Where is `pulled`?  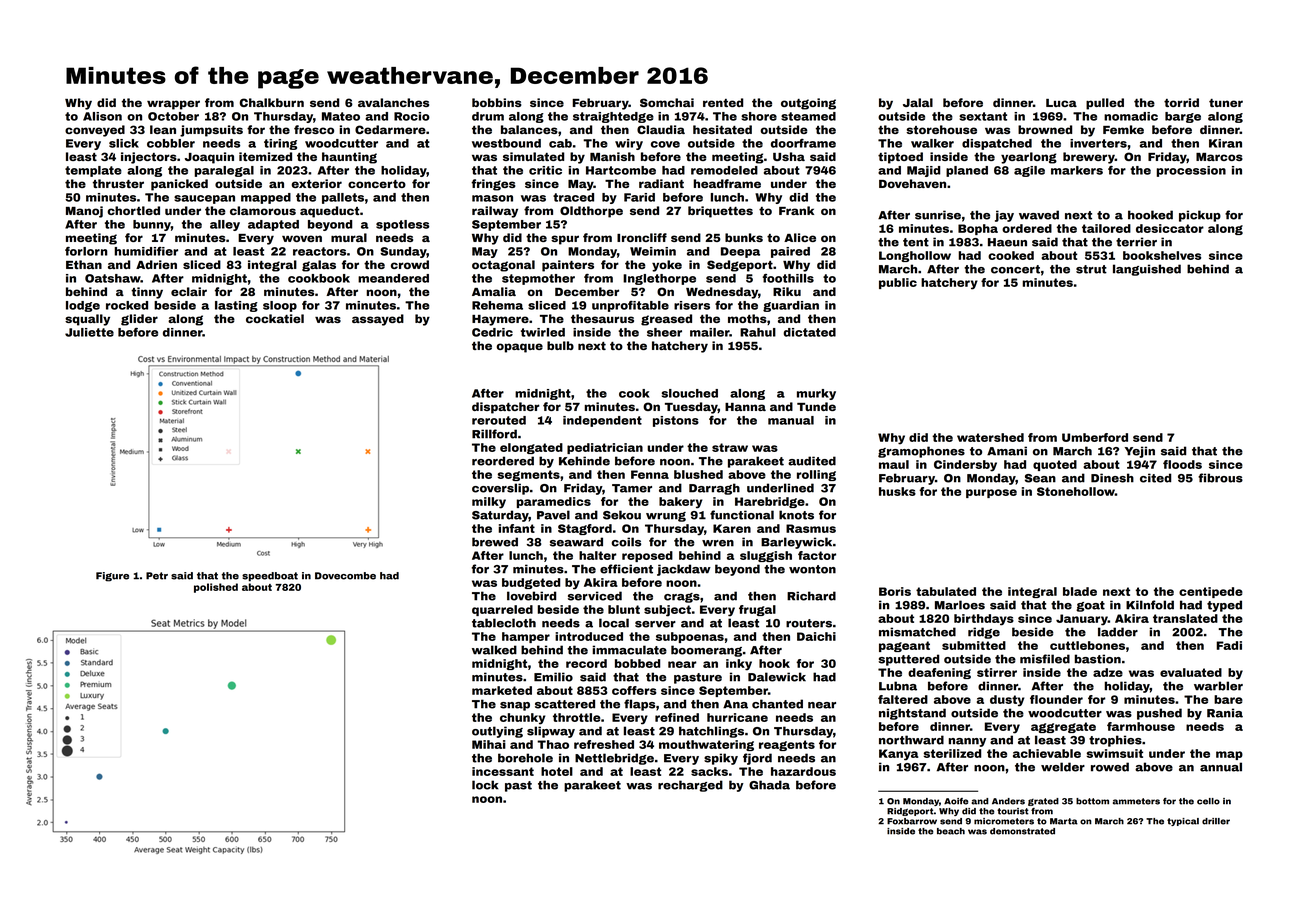 pulled is located at coordinates (1105, 104).
